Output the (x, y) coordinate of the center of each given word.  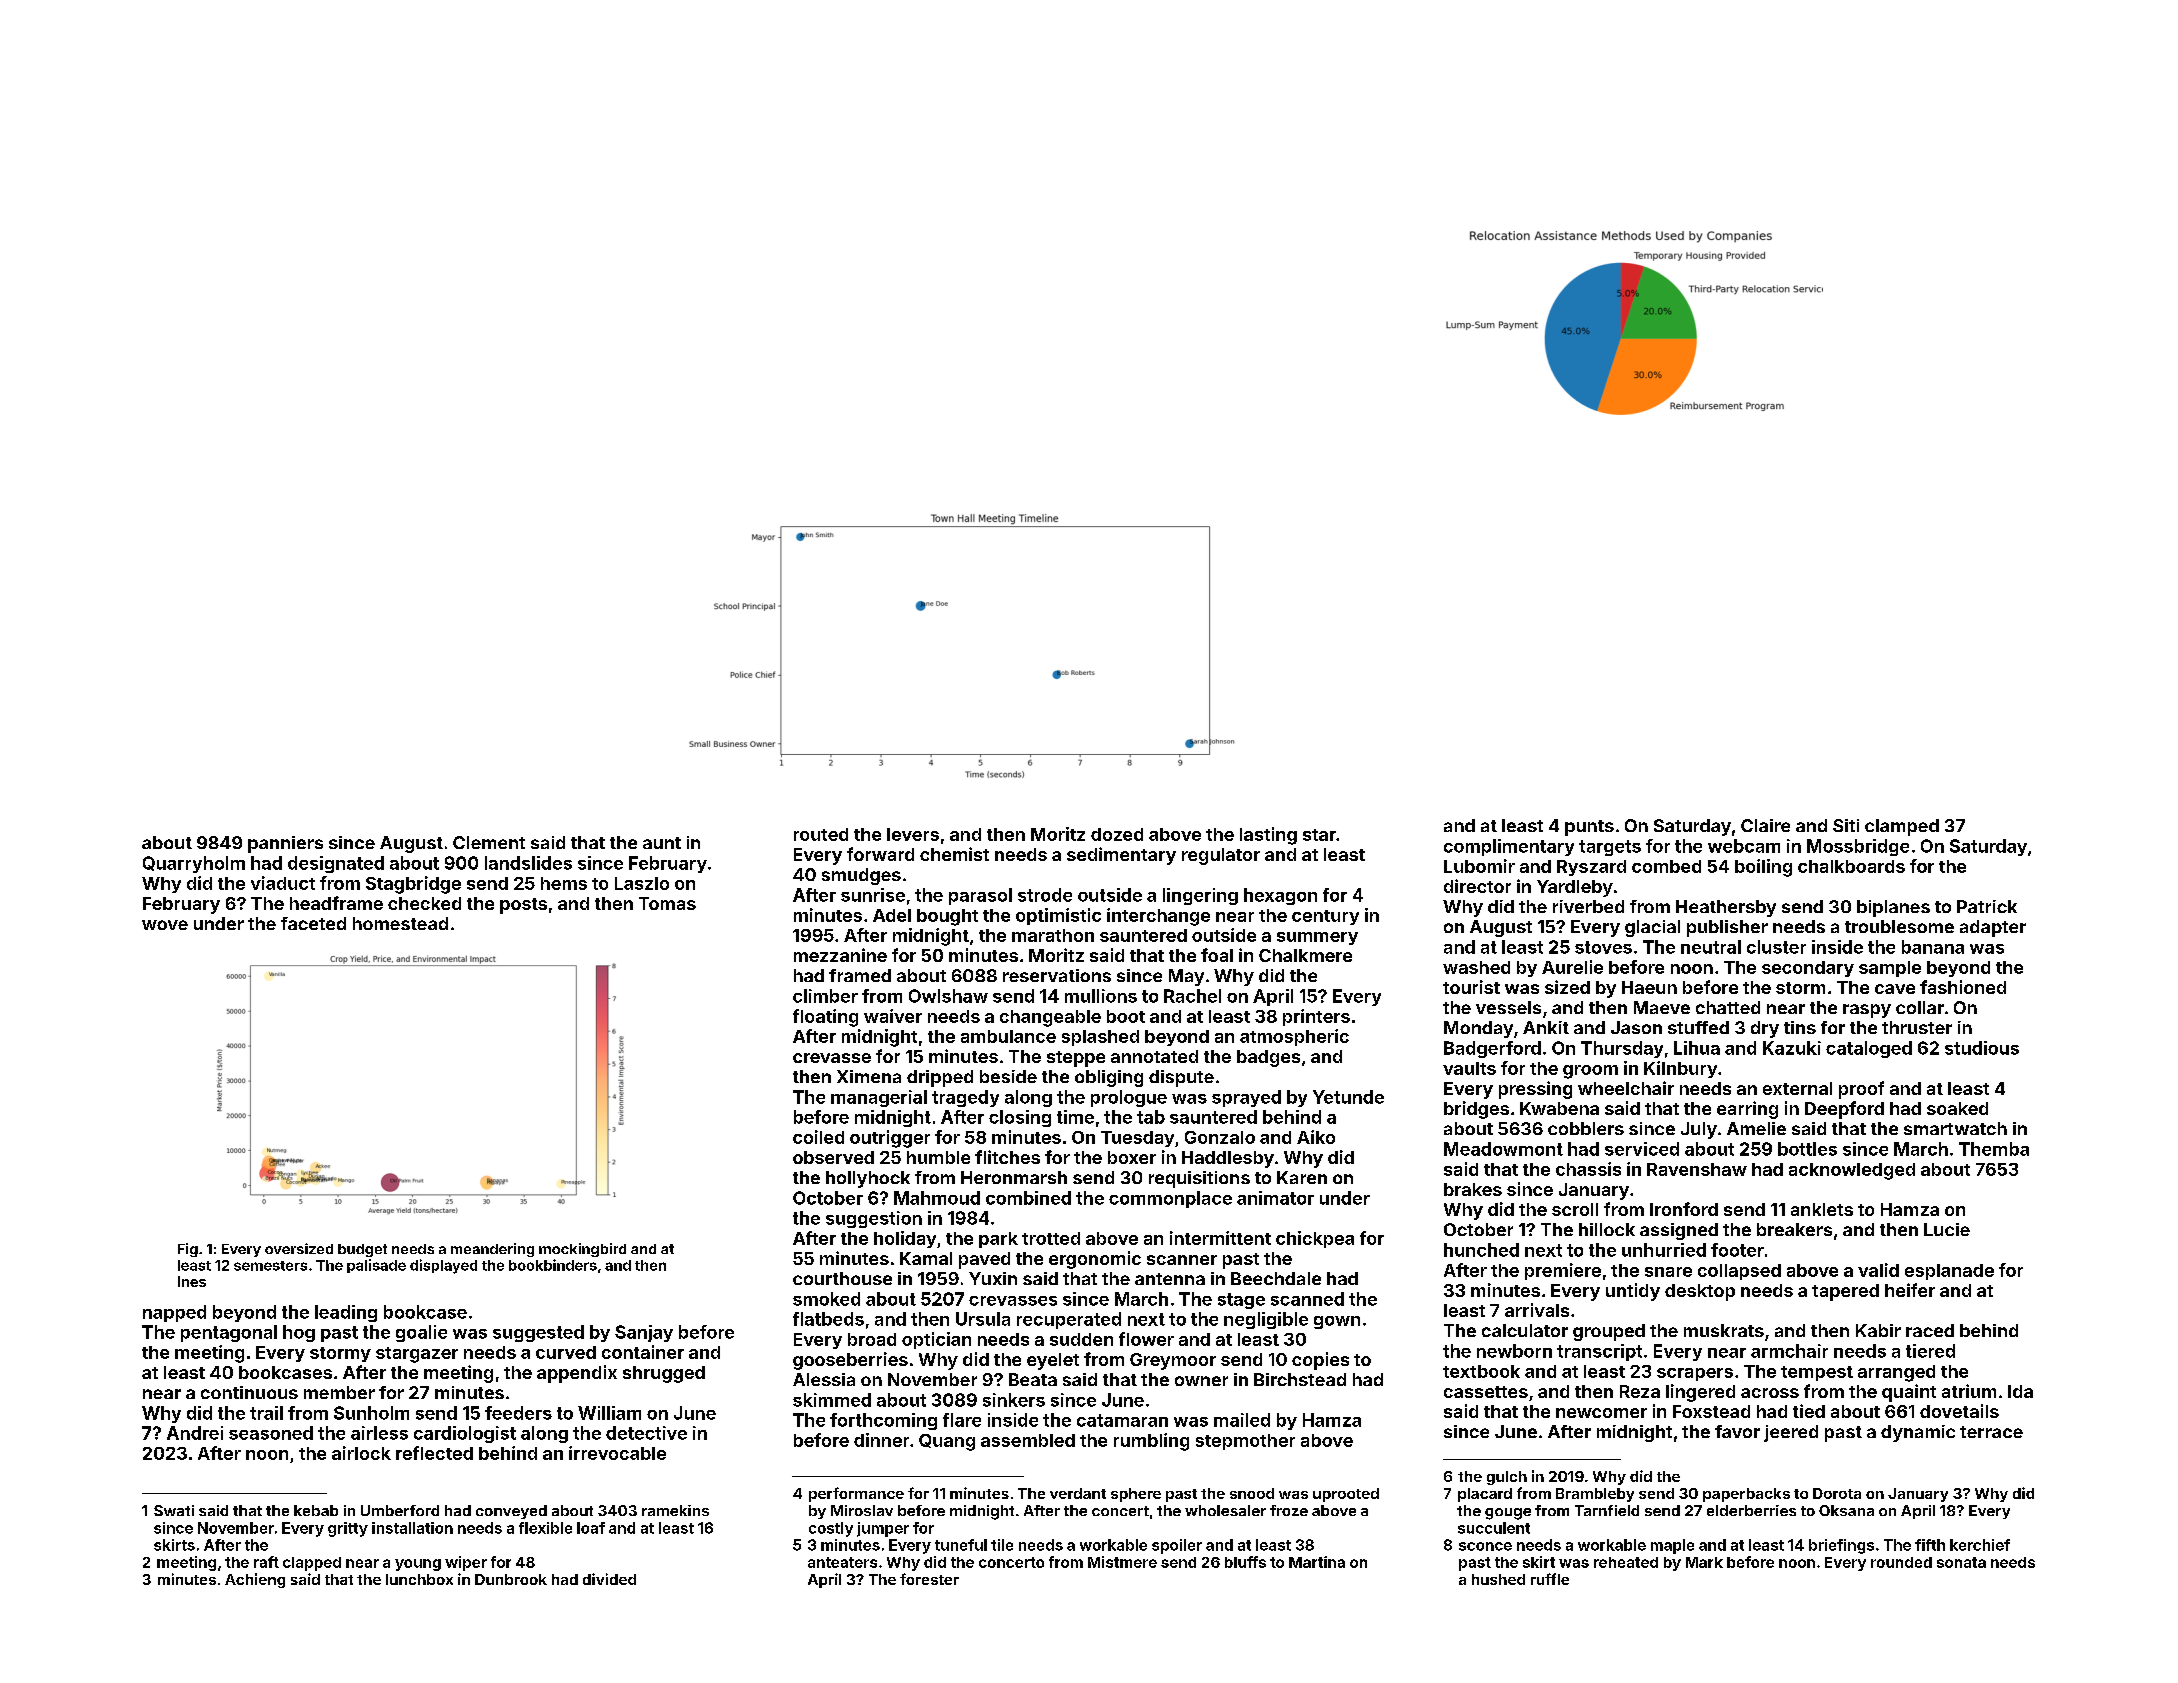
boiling (1763, 868)
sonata (1961, 1562)
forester (929, 1579)
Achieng (255, 1580)
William (609, 1413)
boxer (1132, 1157)
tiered (1930, 1351)
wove (165, 925)
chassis (1588, 1169)
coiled (818, 1137)
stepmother (1245, 1442)
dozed (1117, 834)
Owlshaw (948, 996)
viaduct (283, 883)
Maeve (1662, 1007)
